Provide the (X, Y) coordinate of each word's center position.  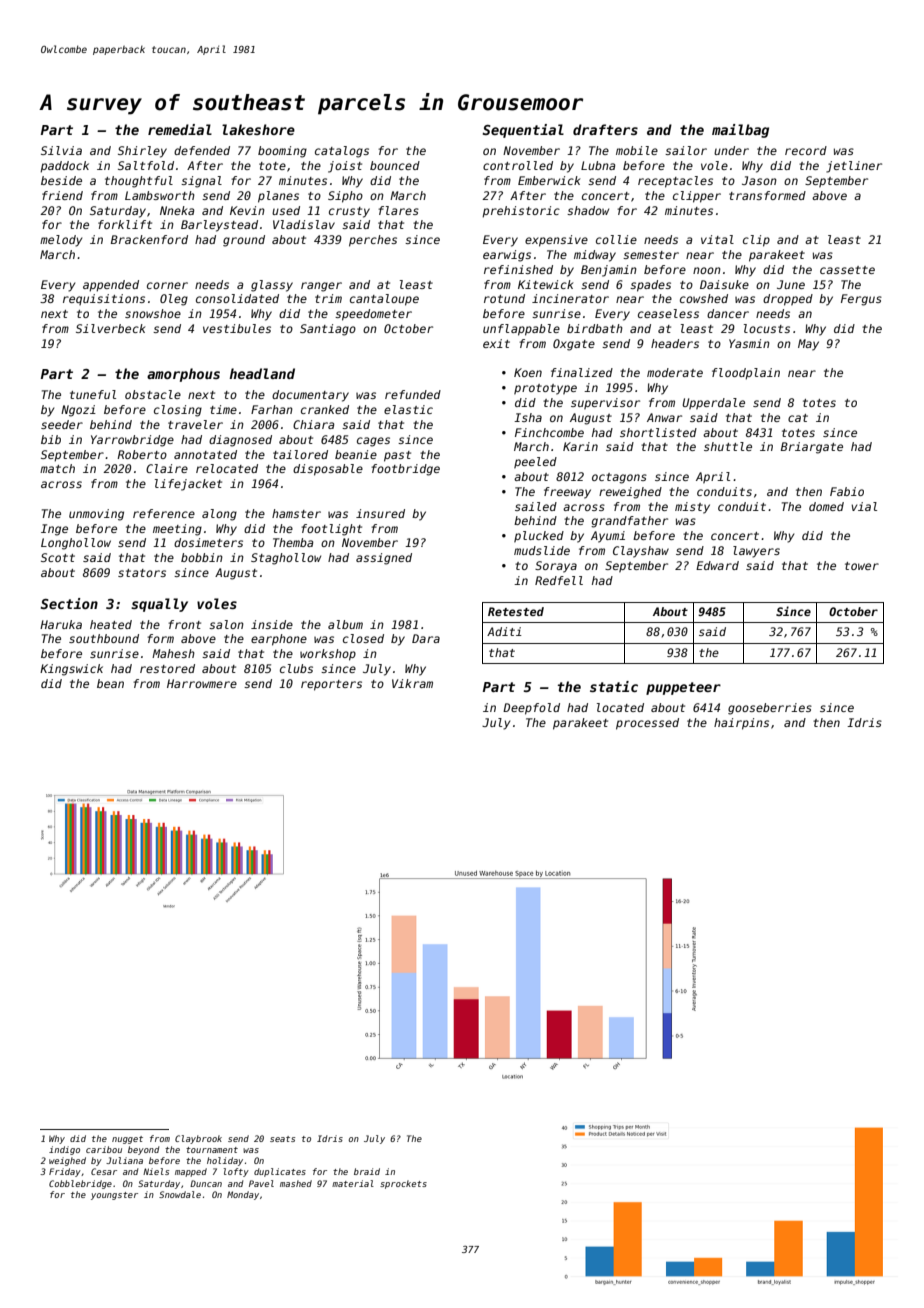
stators (142, 573)
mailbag (740, 131)
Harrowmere (202, 683)
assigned (384, 559)
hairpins (741, 724)
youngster (114, 1196)
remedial (180, 129)
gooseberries (770, 709)
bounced (395, 165)
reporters (331, 685)
